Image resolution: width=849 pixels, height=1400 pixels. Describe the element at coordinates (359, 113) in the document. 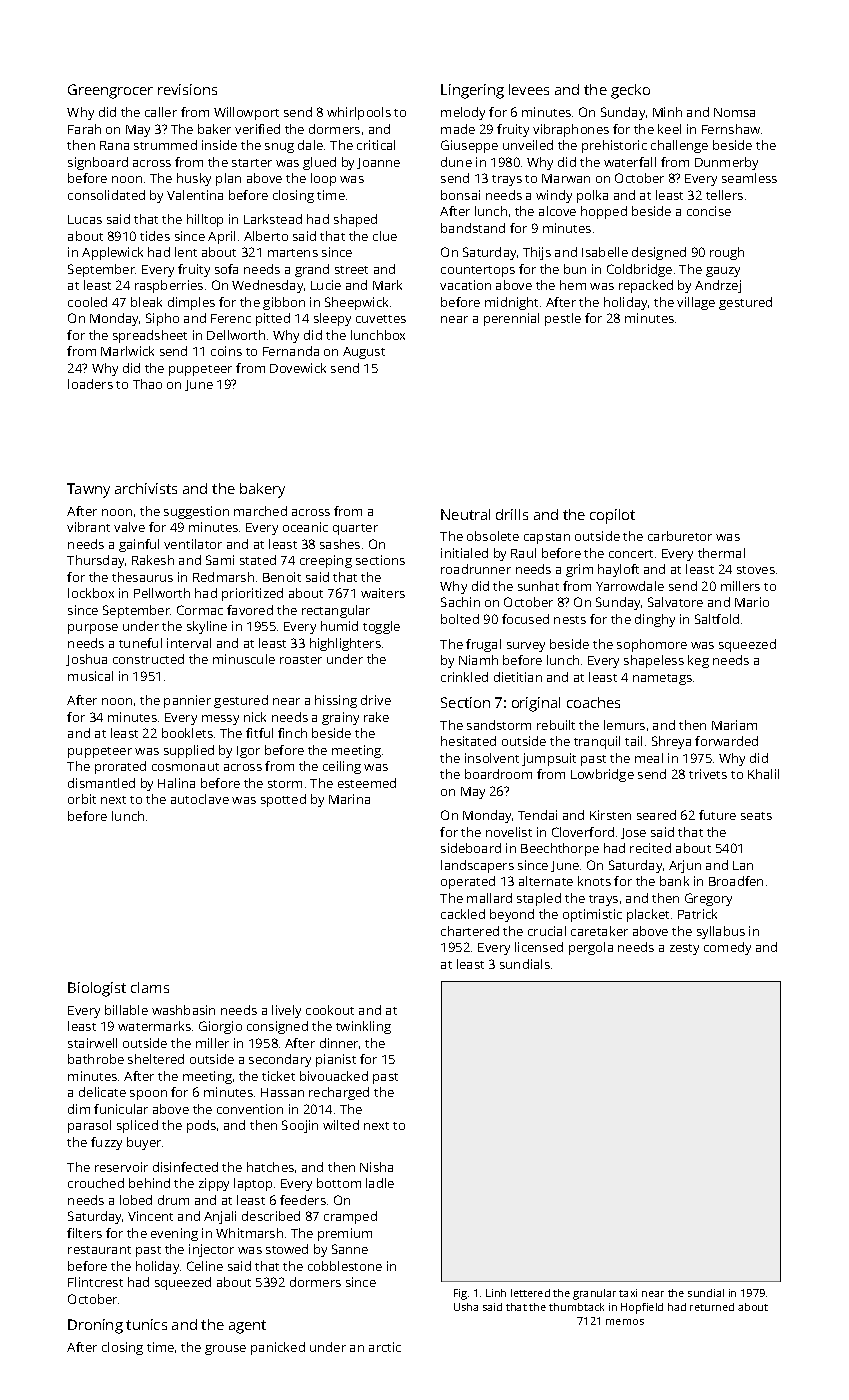

I see `whirlpools` at that location.
